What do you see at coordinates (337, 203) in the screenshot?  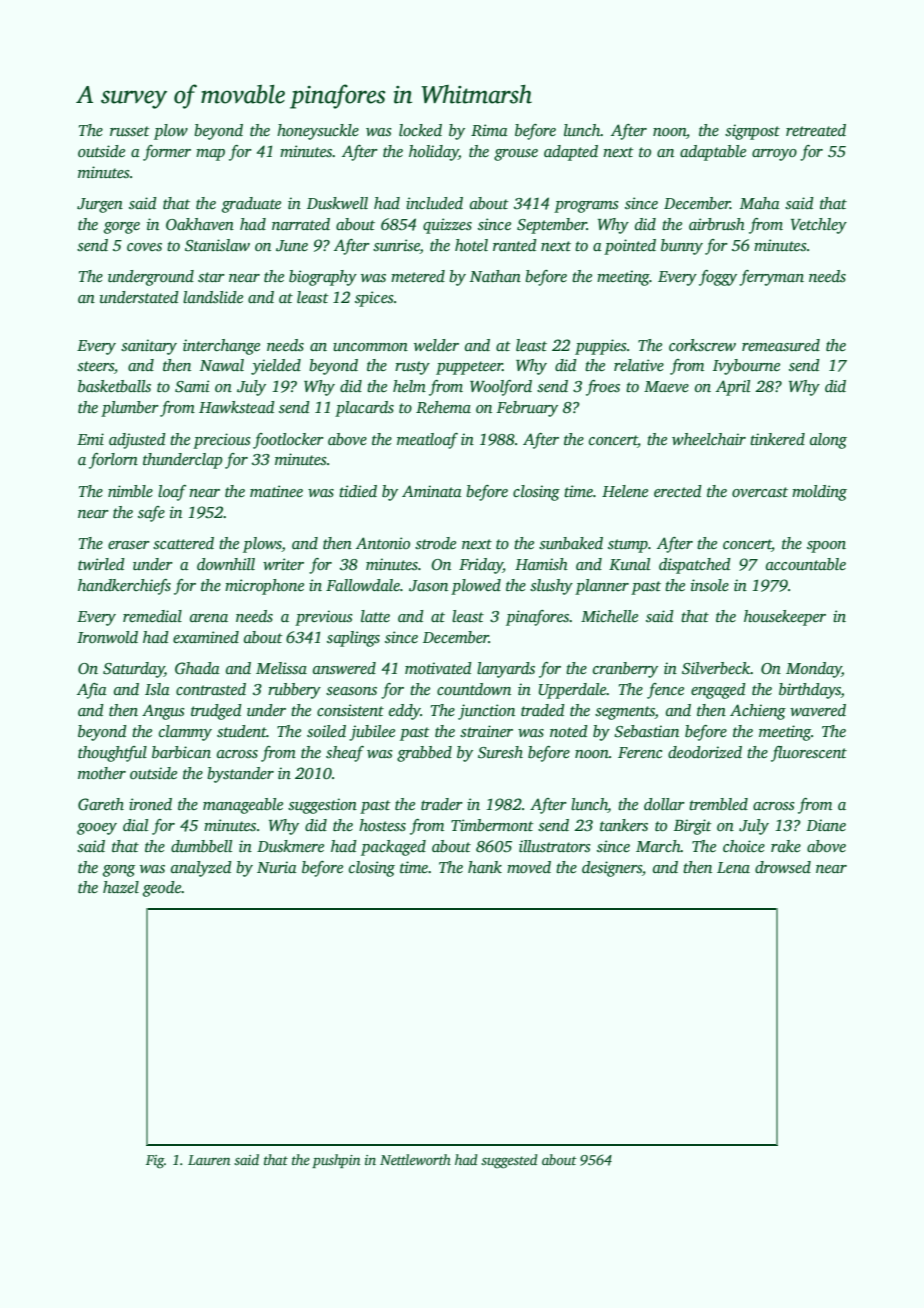 I see `Duskwell` at bounding box center [337, 203].
